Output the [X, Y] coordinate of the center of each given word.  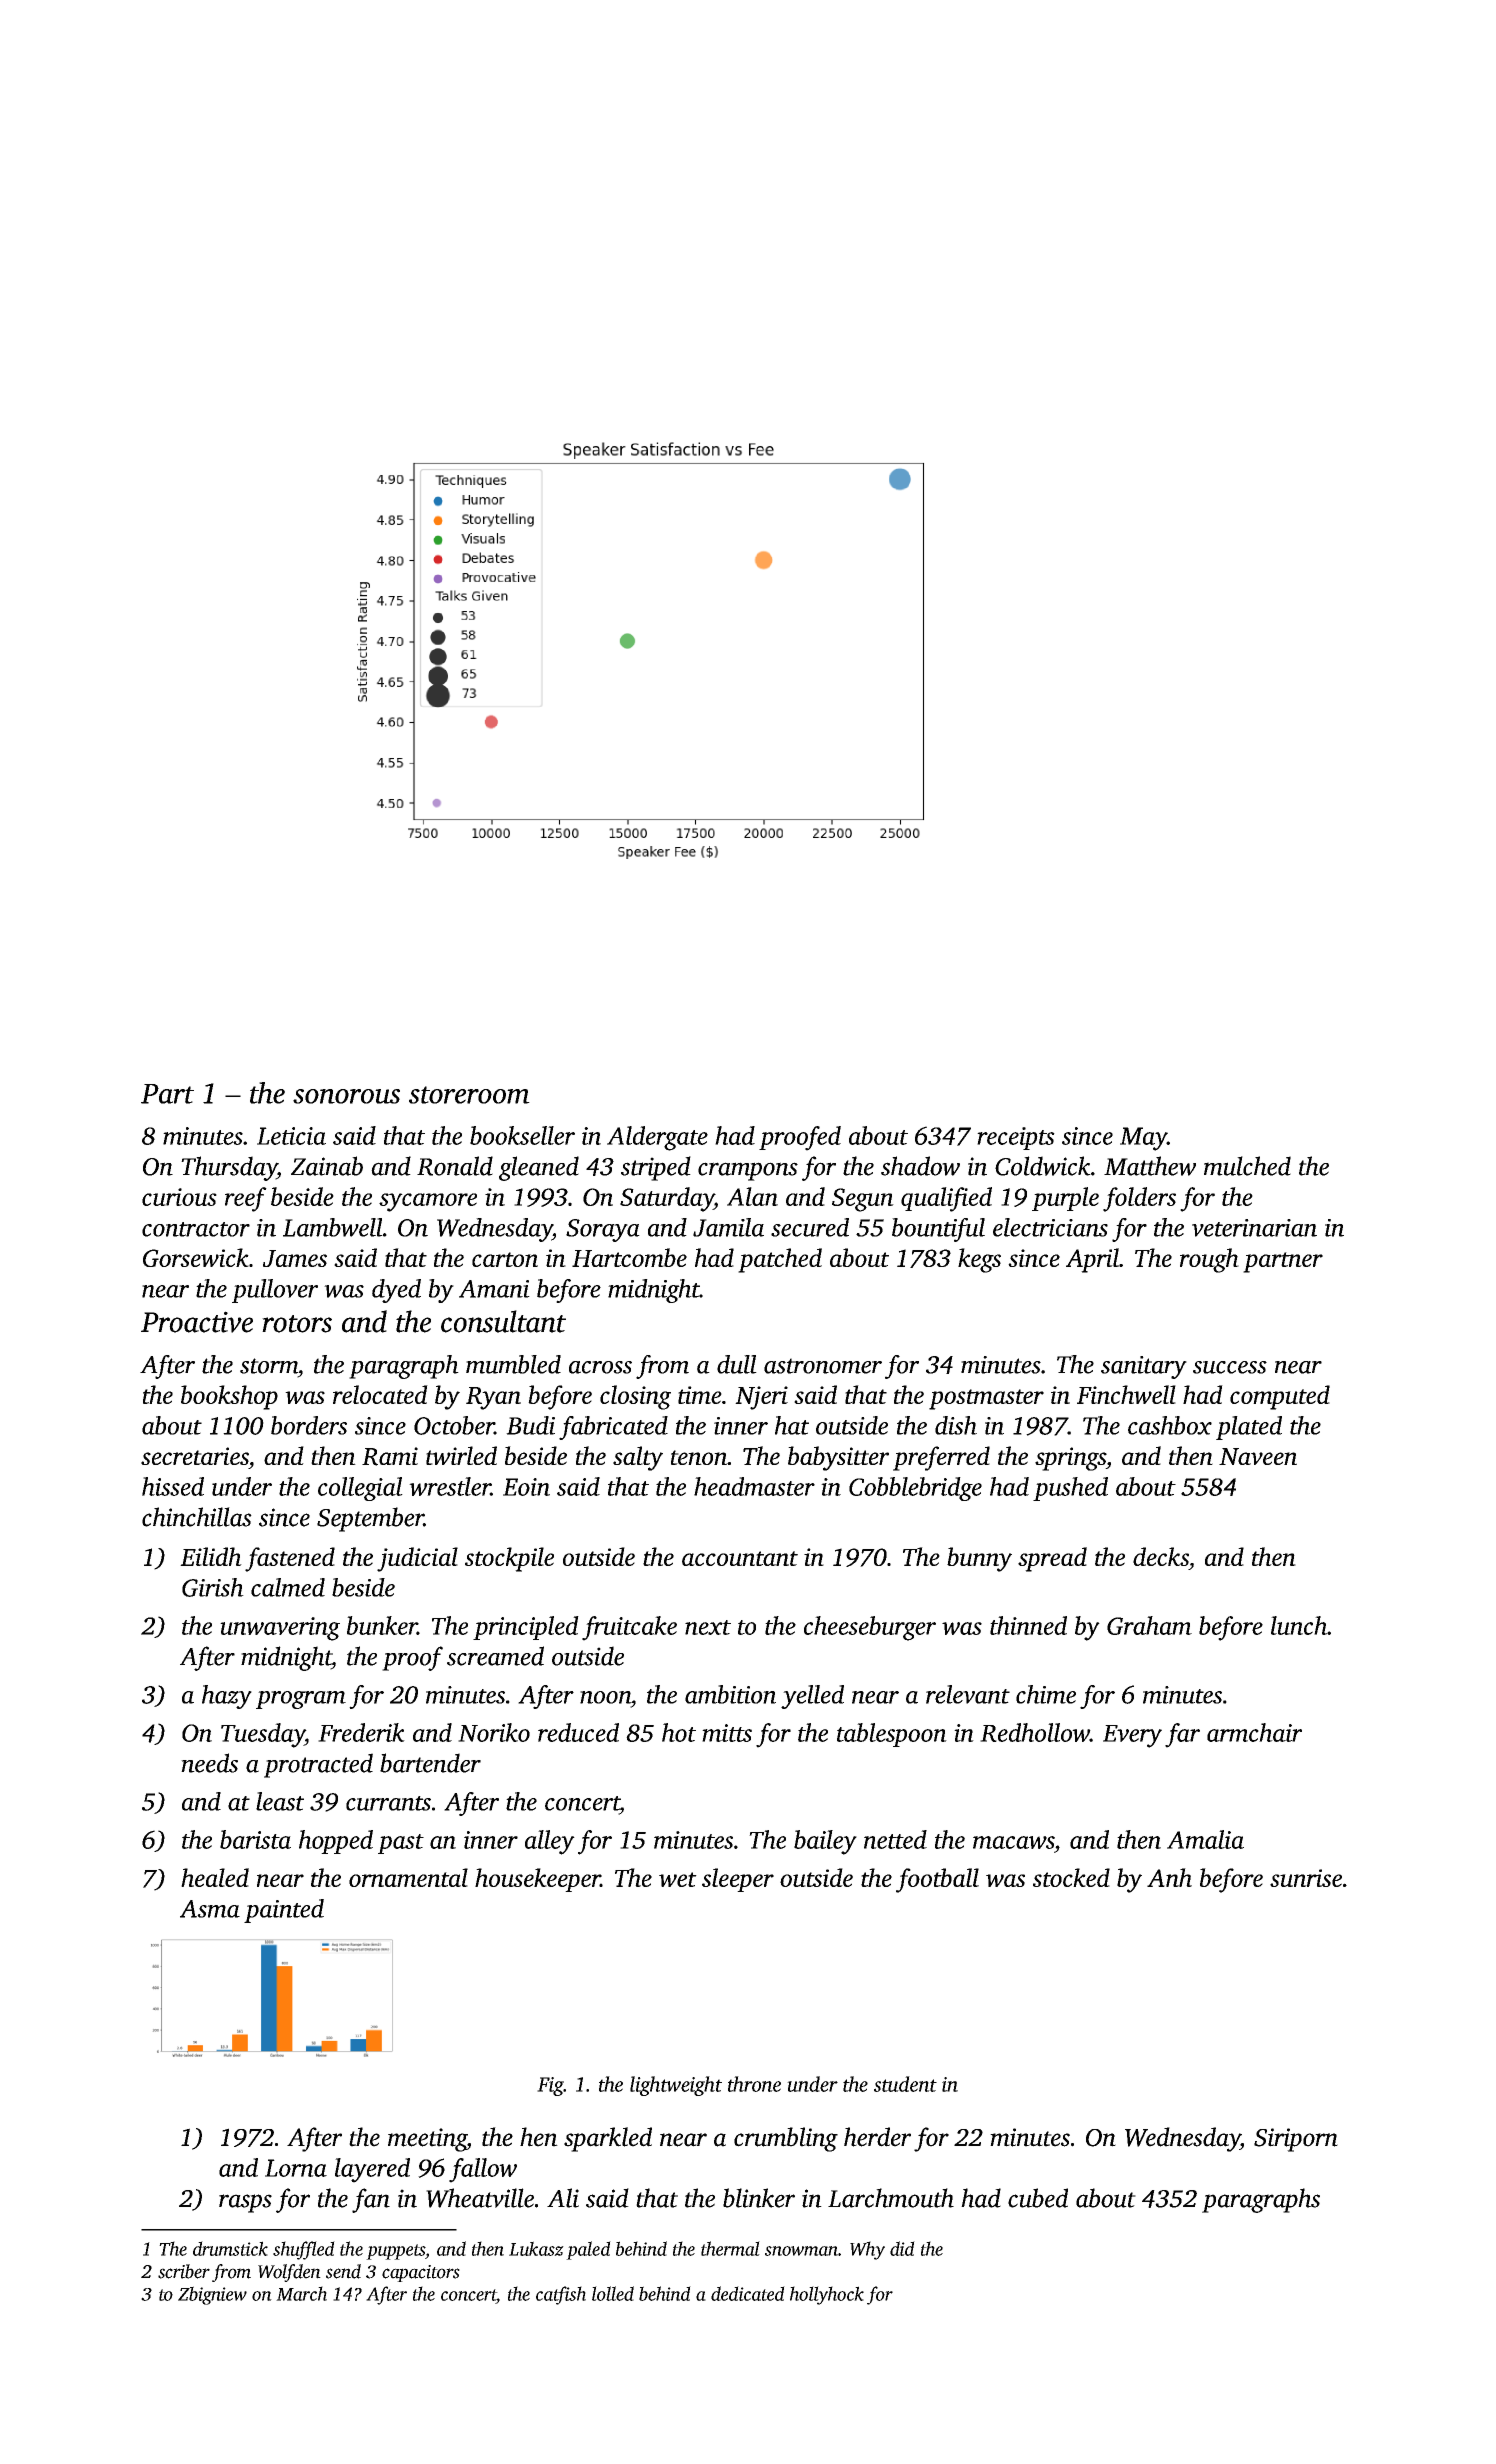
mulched [1247, 1166]
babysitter [838, 1458]
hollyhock [827, 2295]
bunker [382, 1625]
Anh [1169, 1877]
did [902, 2248]
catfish [561, 2295]
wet [678, 1879]
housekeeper [537, 1880]
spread [1052, 1559]
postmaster [986, 1399]
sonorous [346, 1096]
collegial [360, 1489]
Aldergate [657, 1138]
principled [526, 1628]
